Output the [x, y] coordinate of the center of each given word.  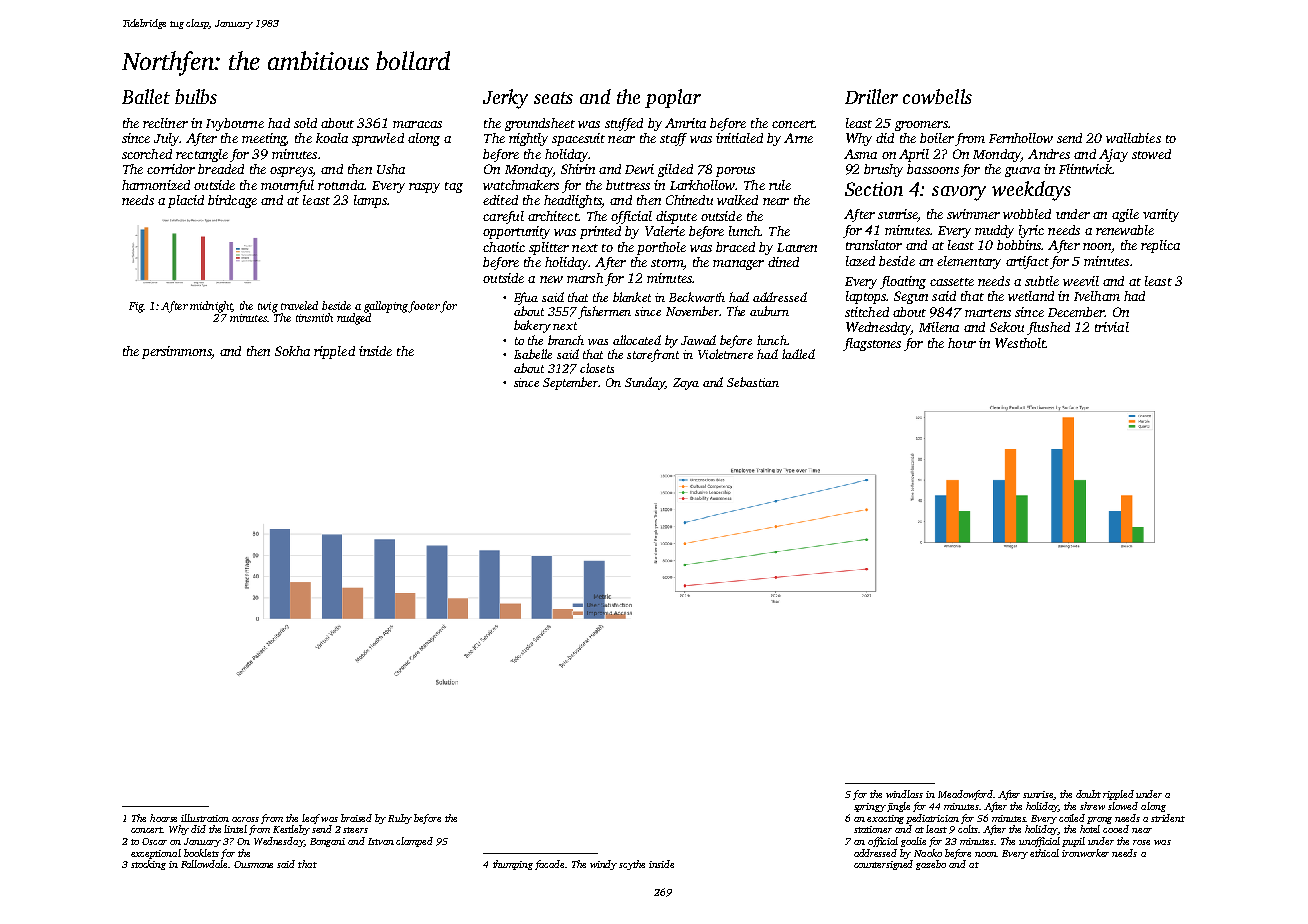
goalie [913, 842]
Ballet [146, 96]
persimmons [176, 352]
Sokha [292, 351]
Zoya [686, 384]
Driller [871, 96]
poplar [673, 98]
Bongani [327, 842]
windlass [904, 794]
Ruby [400, 819]
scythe [632, 865]
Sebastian [753, 382]
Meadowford [965, 795]
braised [356, 818]
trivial [1112, 327]
